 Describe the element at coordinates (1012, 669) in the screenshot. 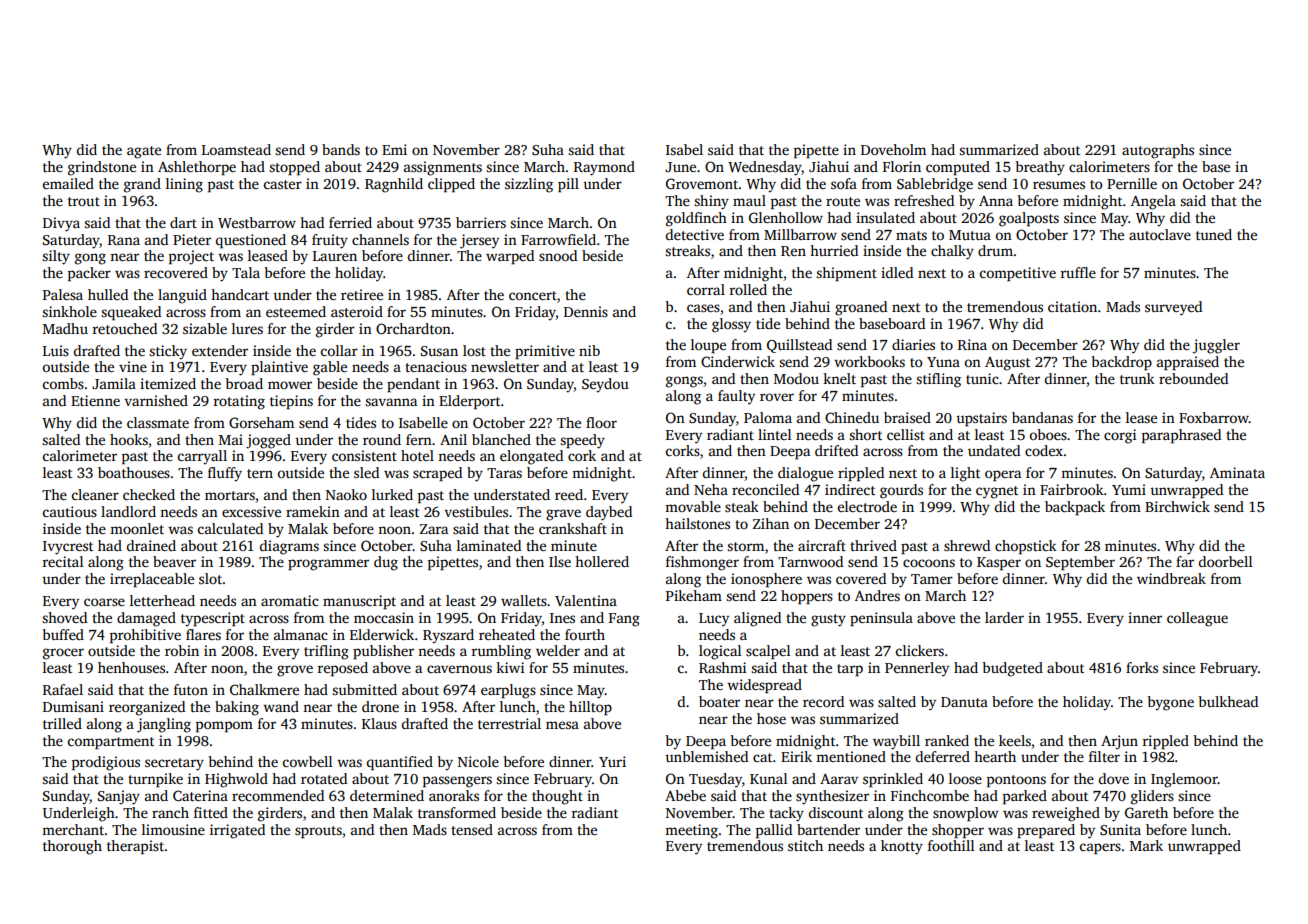

I see `budgeted` at that location.
